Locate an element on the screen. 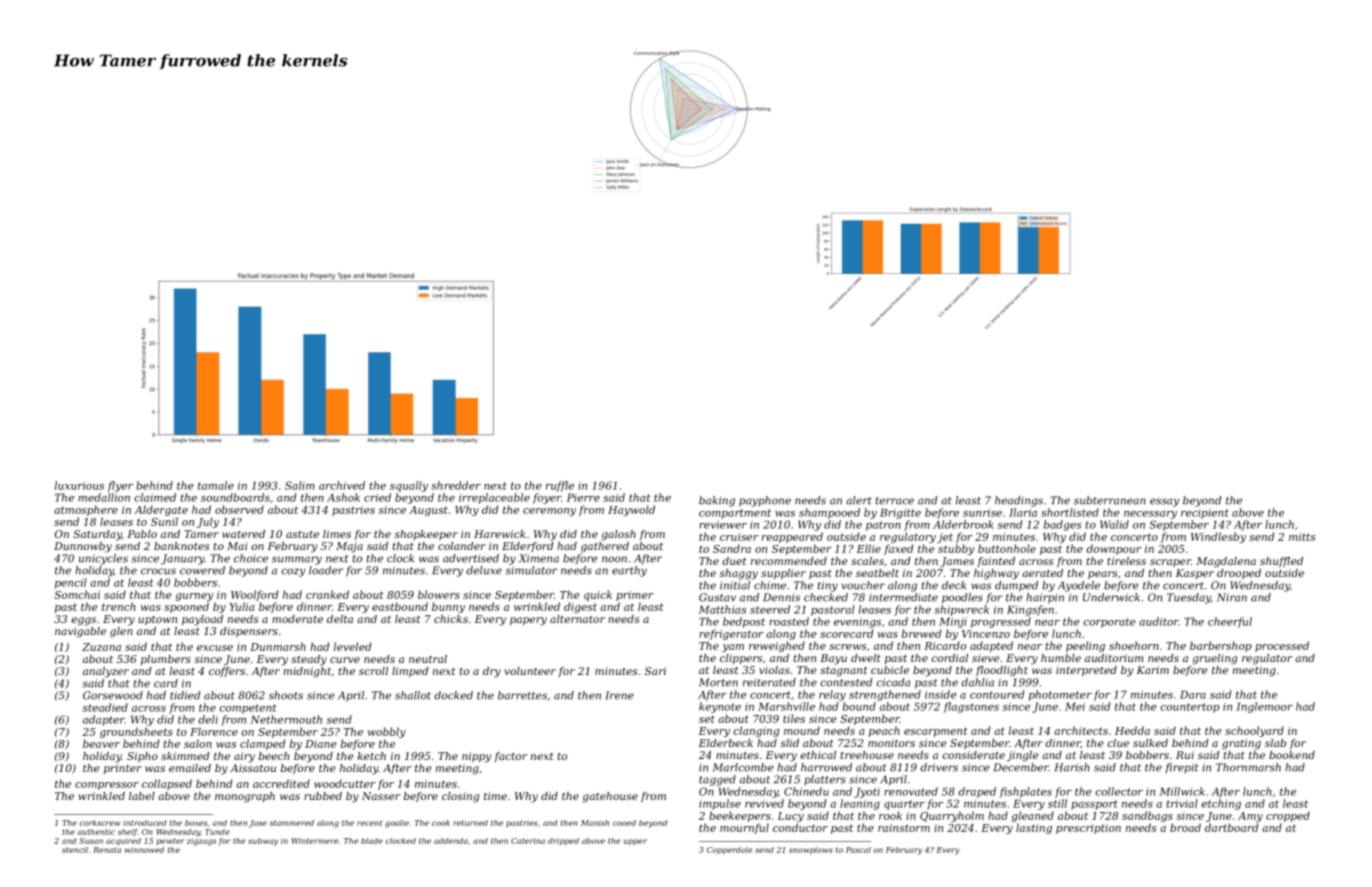 The width and height of the screenshot is (1372, 887). subterranean is located at coordinates (1110, 500).
